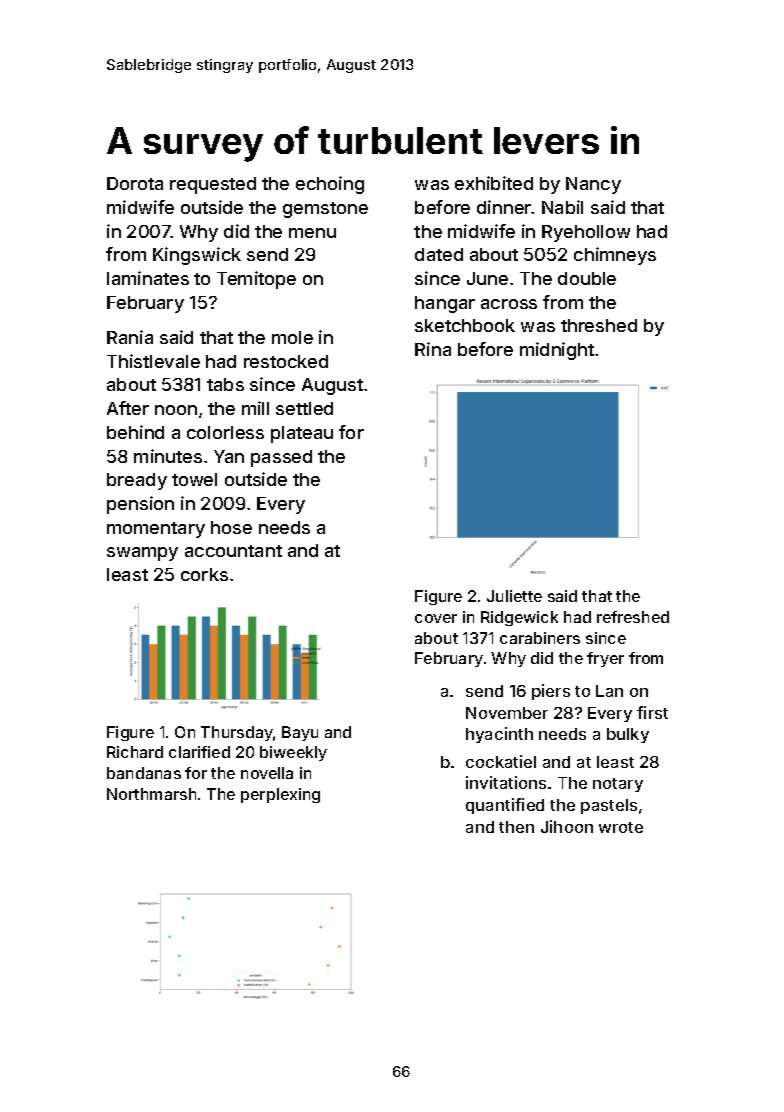 The image size is (784, 1112). Describe the element at coordinates (312, 233) in the screenshot. I see `menu` at that location.
